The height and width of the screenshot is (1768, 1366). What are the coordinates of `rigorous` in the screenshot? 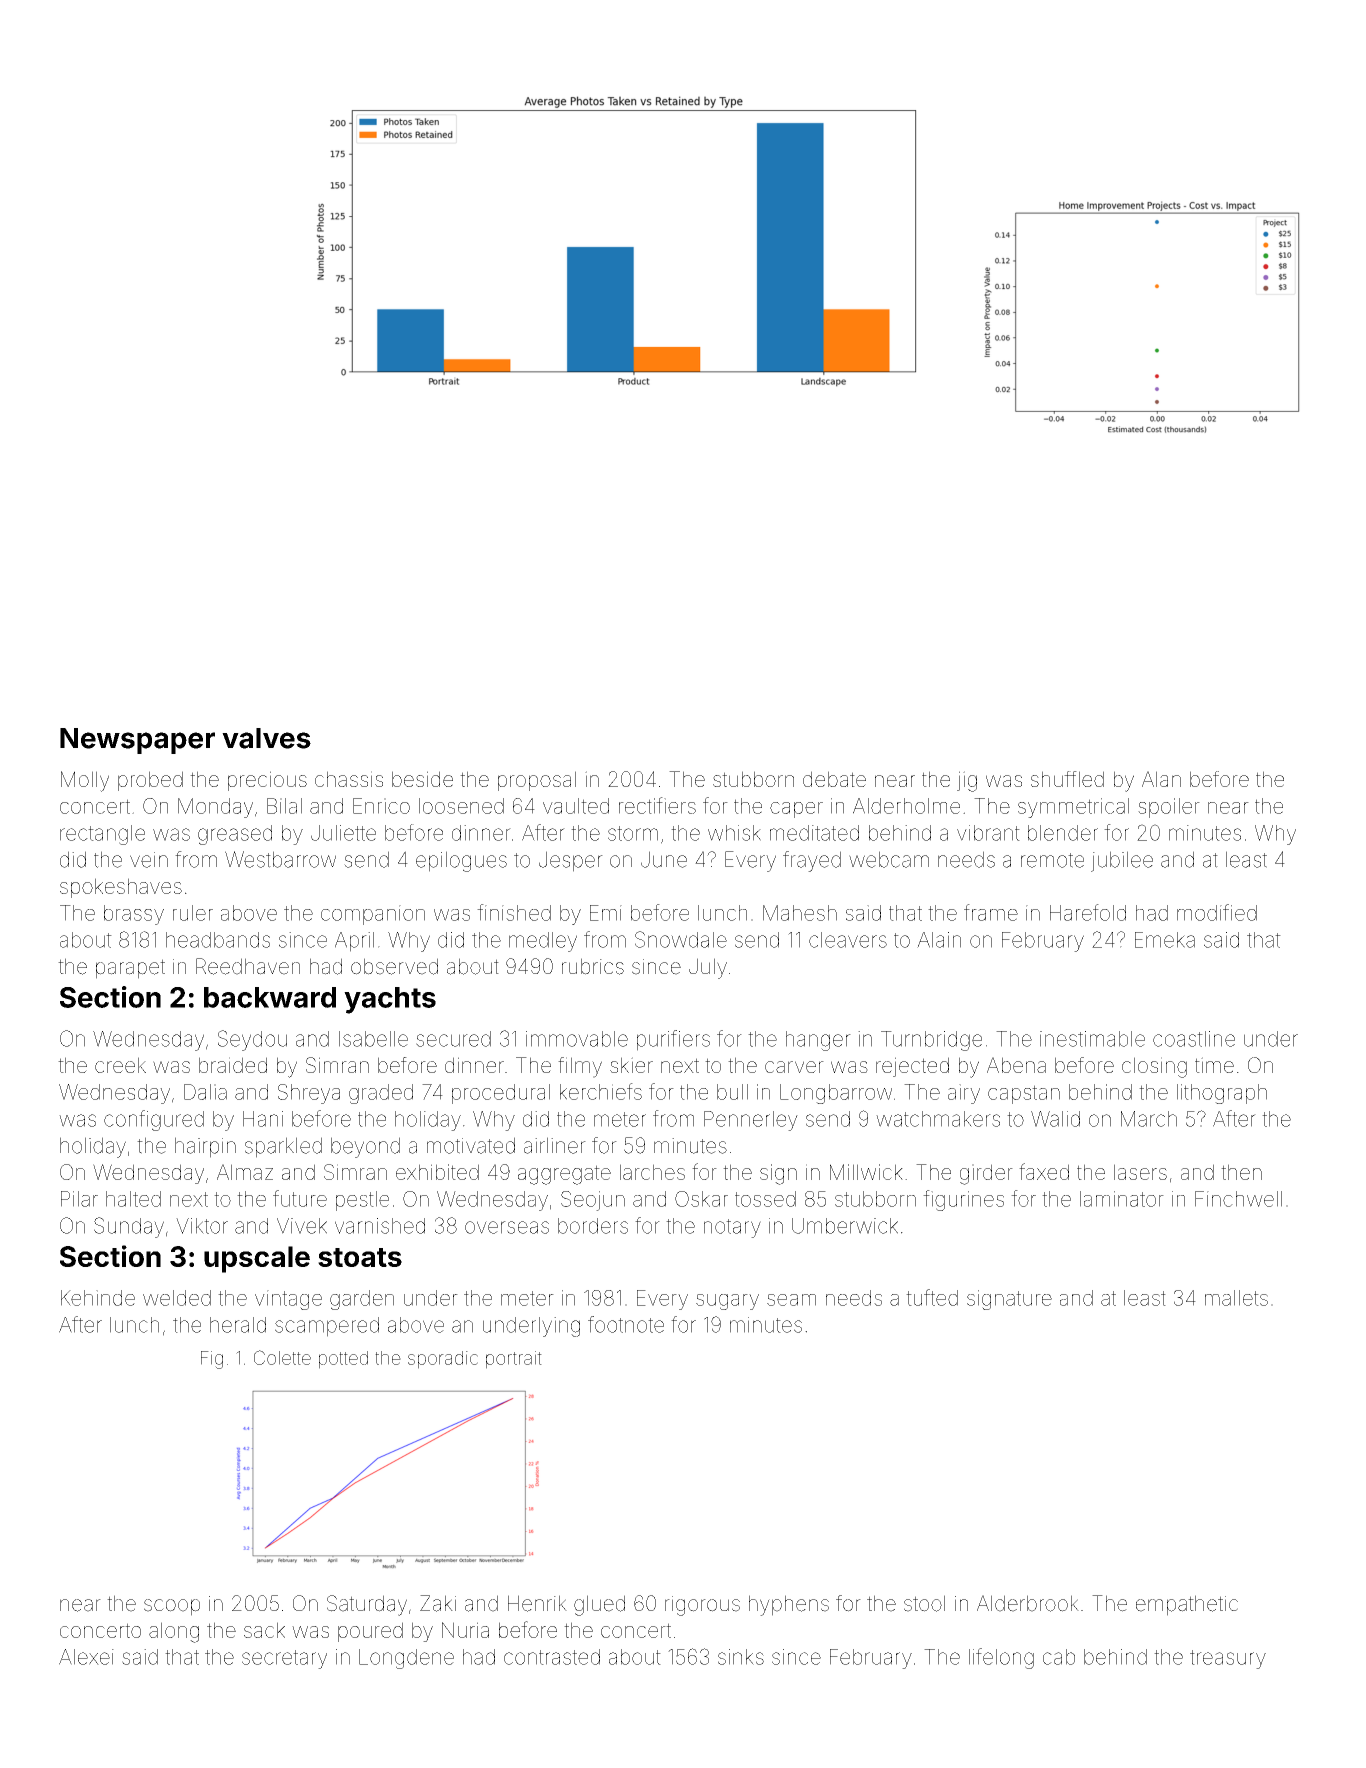 It's located at (702, 1606).
